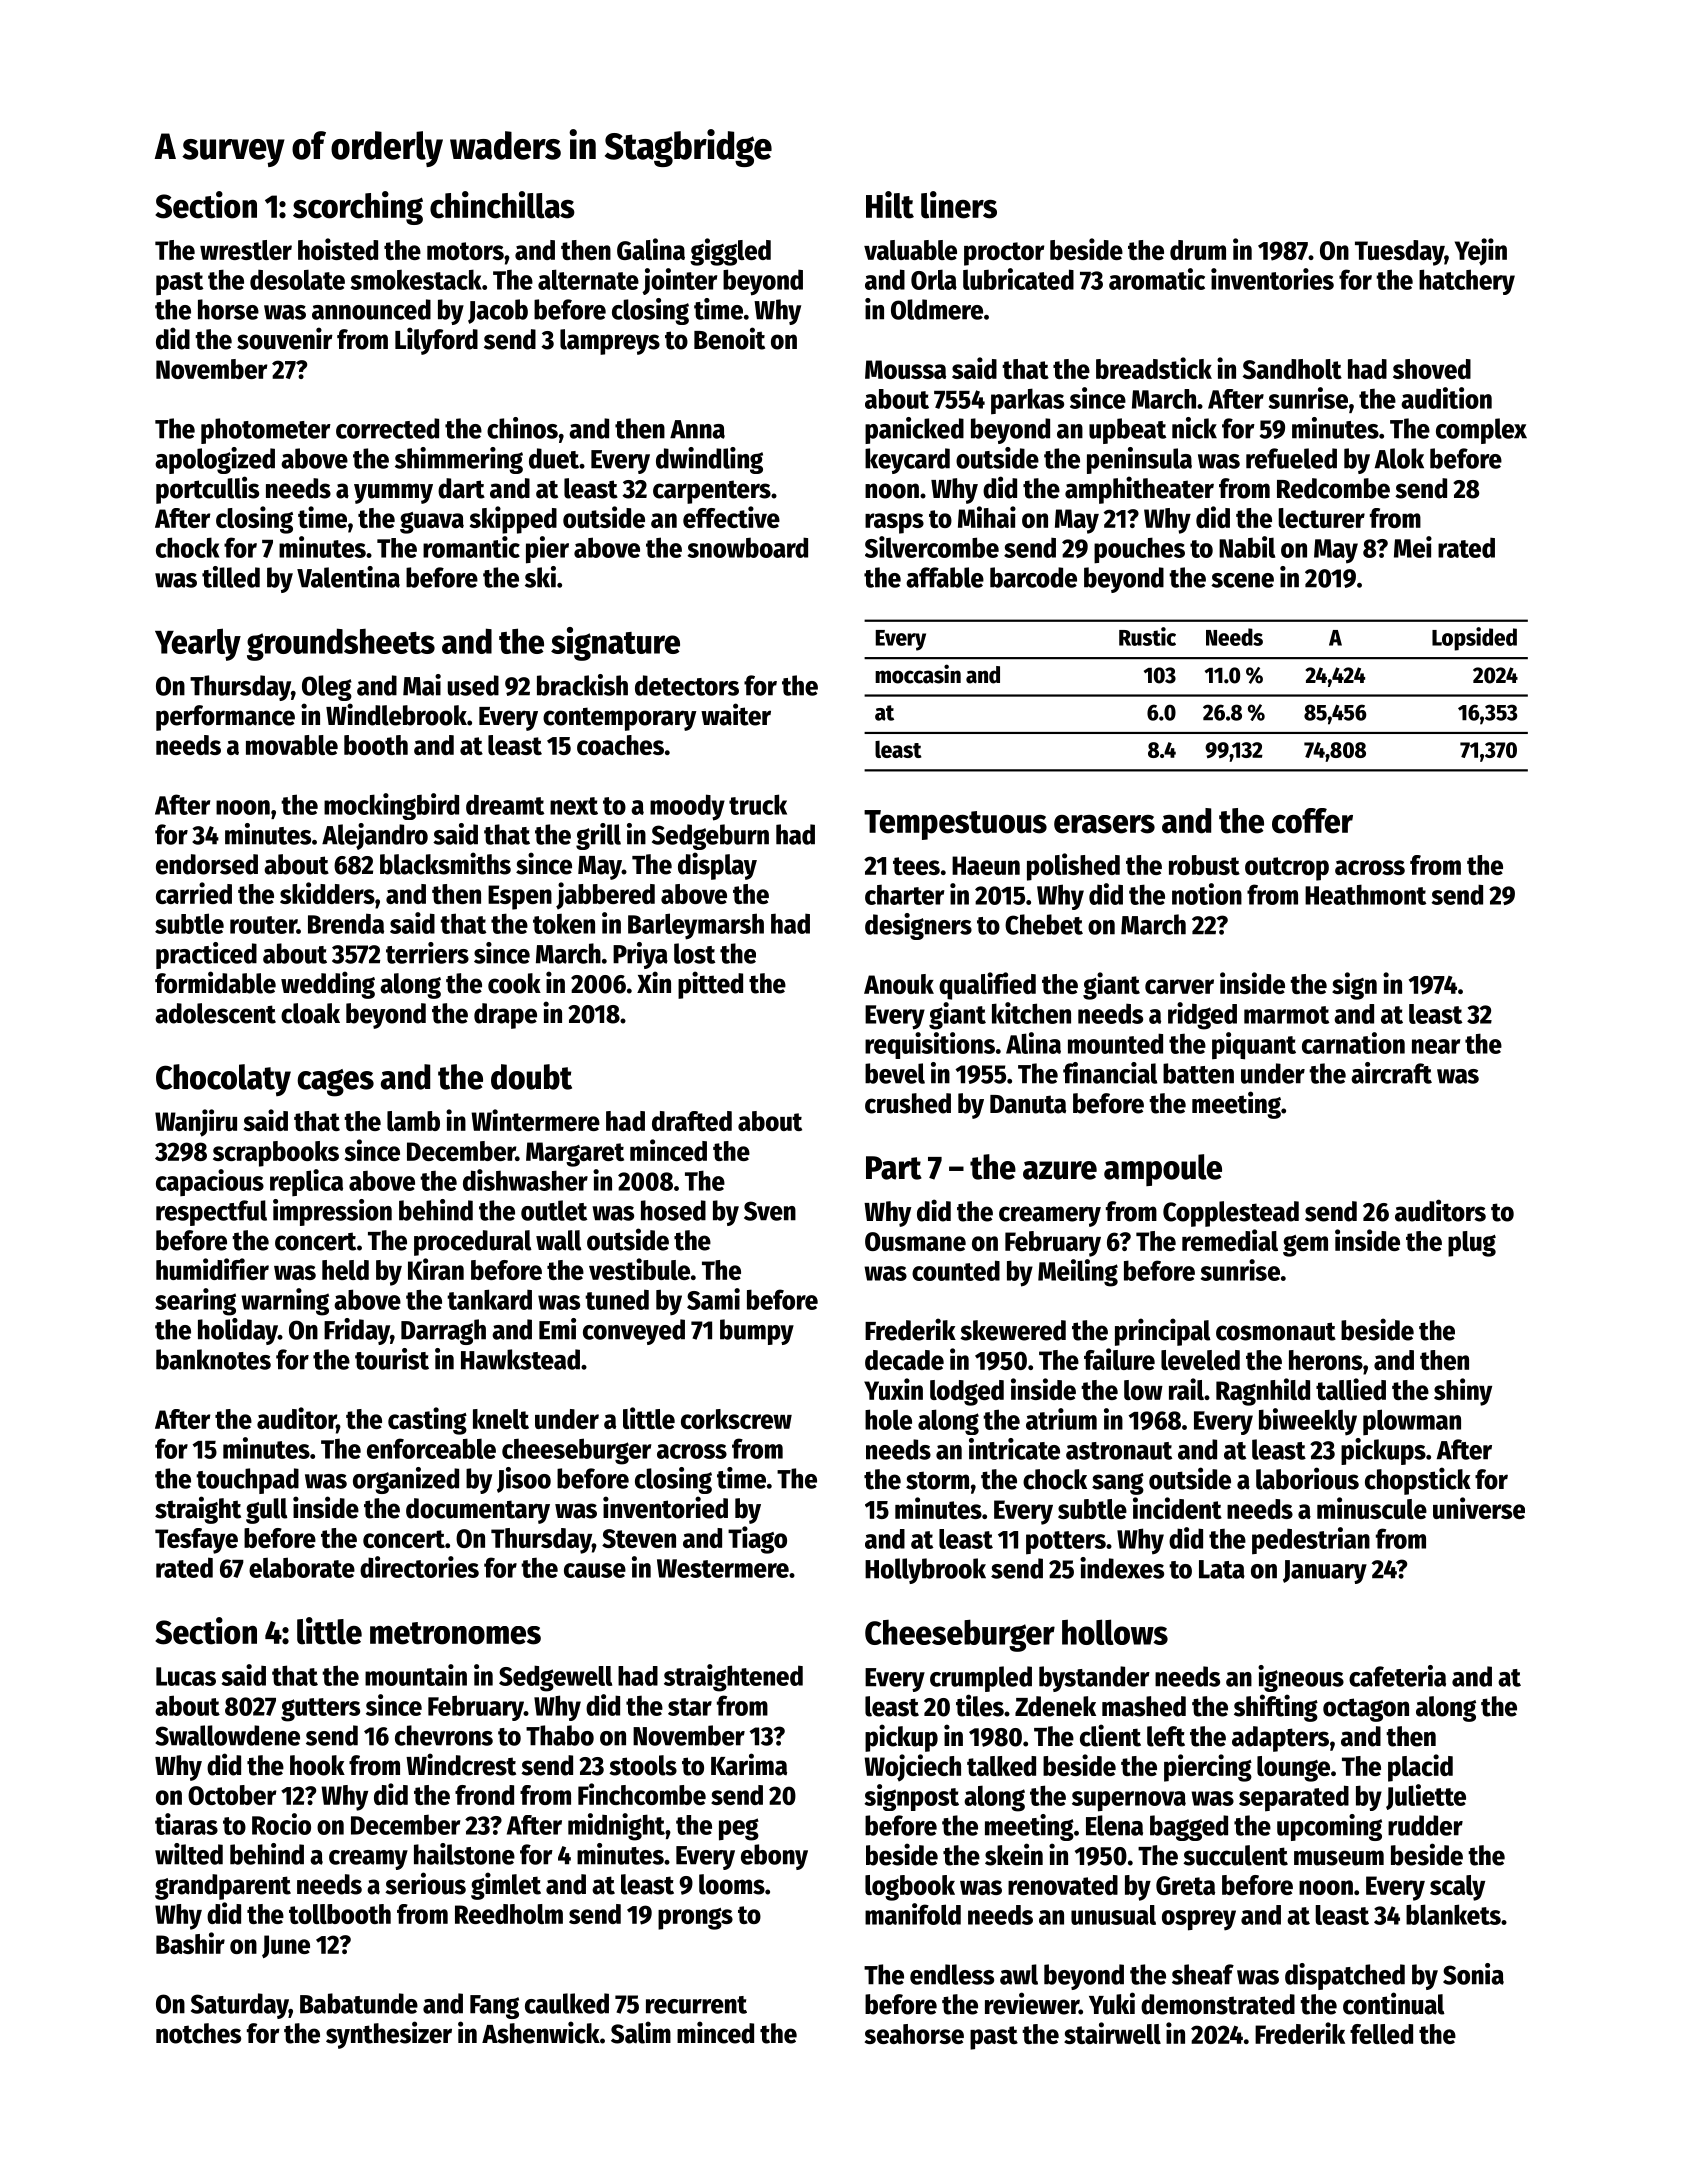 Image resolution: width=1683 pixels, height=2178 pixels. What do you see at coordinates (432, 523) in the screenshot?
I see `guava` at bounding box center [432, 523].
